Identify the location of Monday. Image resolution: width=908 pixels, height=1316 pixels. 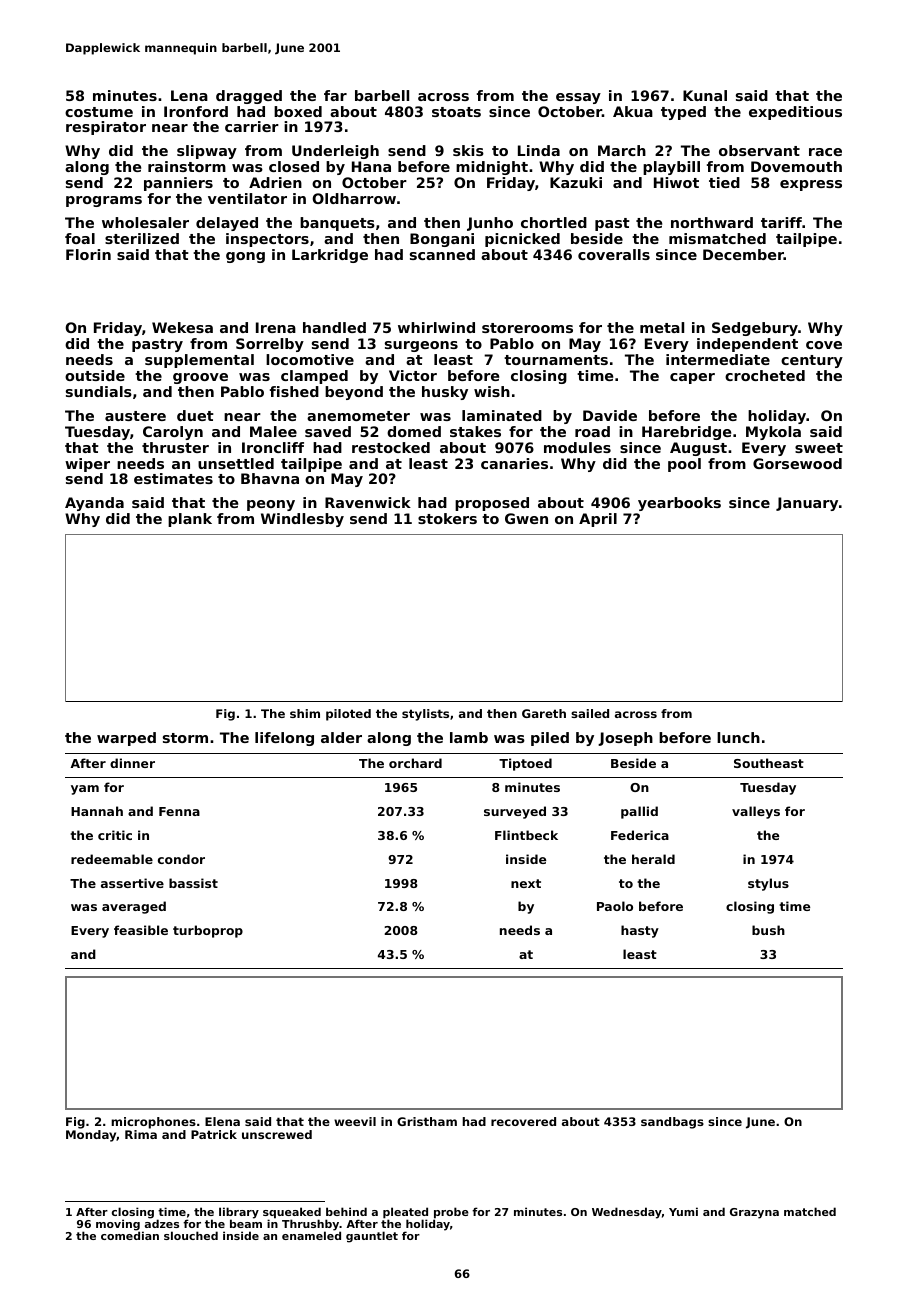
(91, 1136).
